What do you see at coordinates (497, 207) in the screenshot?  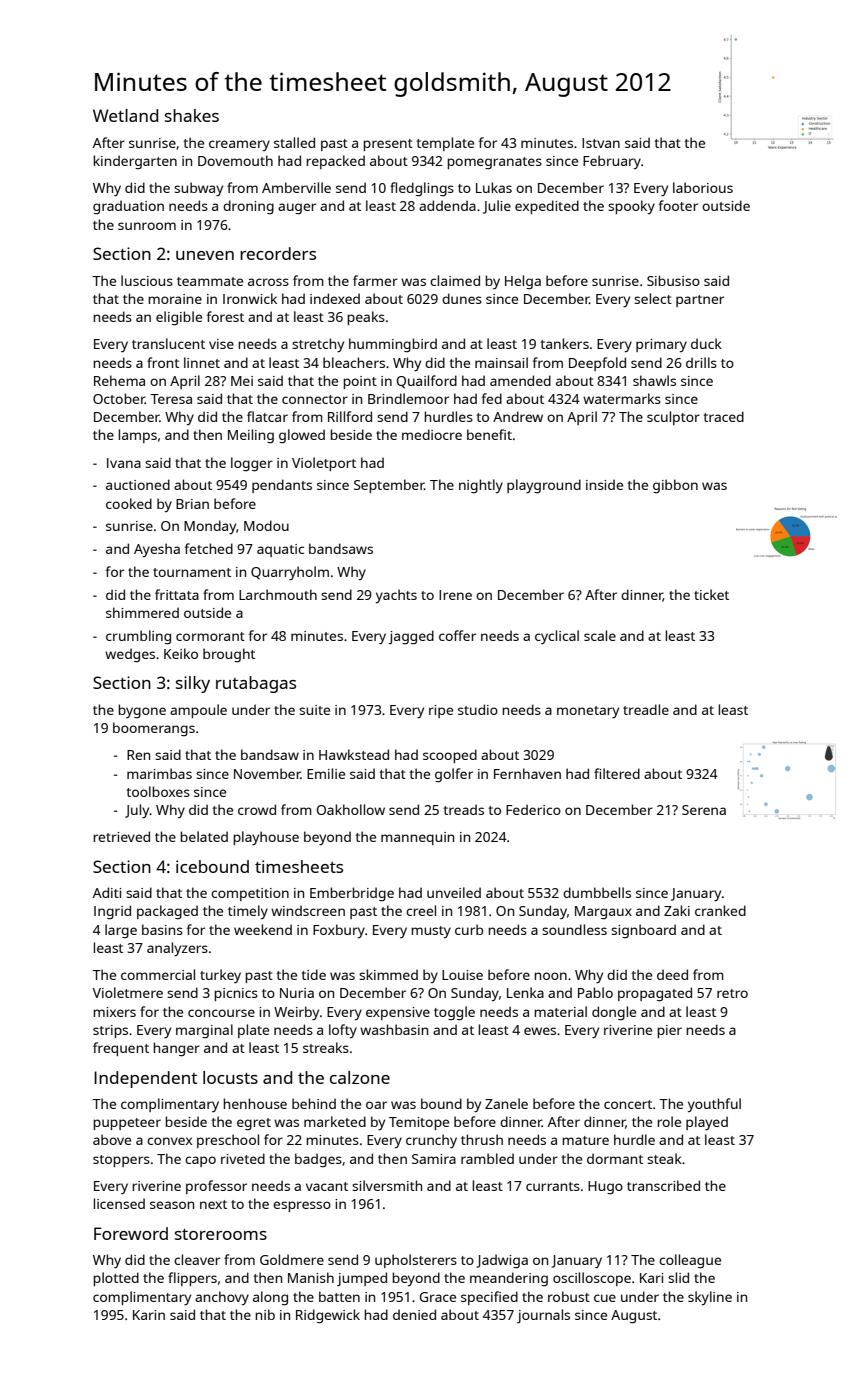 I see `Julie` at bounding box center [497, 207].
